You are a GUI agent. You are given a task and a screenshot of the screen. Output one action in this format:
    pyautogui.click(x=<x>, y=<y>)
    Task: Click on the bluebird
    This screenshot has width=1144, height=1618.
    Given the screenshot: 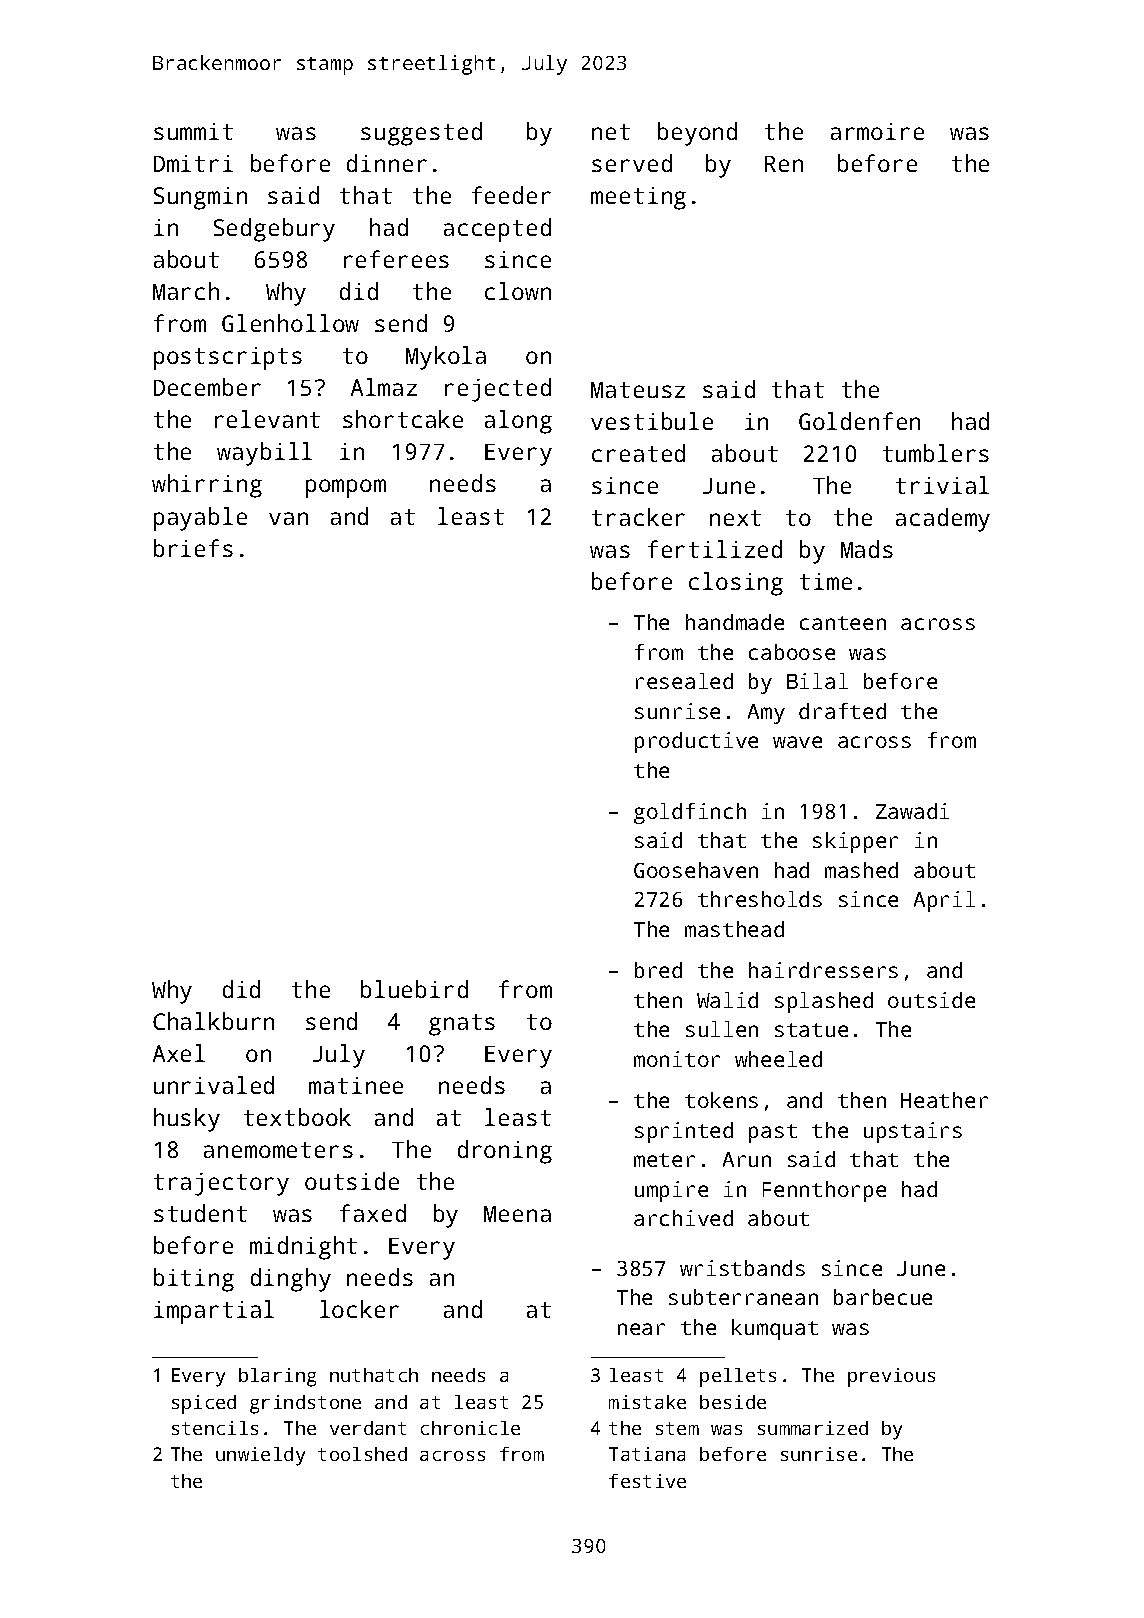 What is the action you would take?
    pyautogui.click(x=414, y=989)
